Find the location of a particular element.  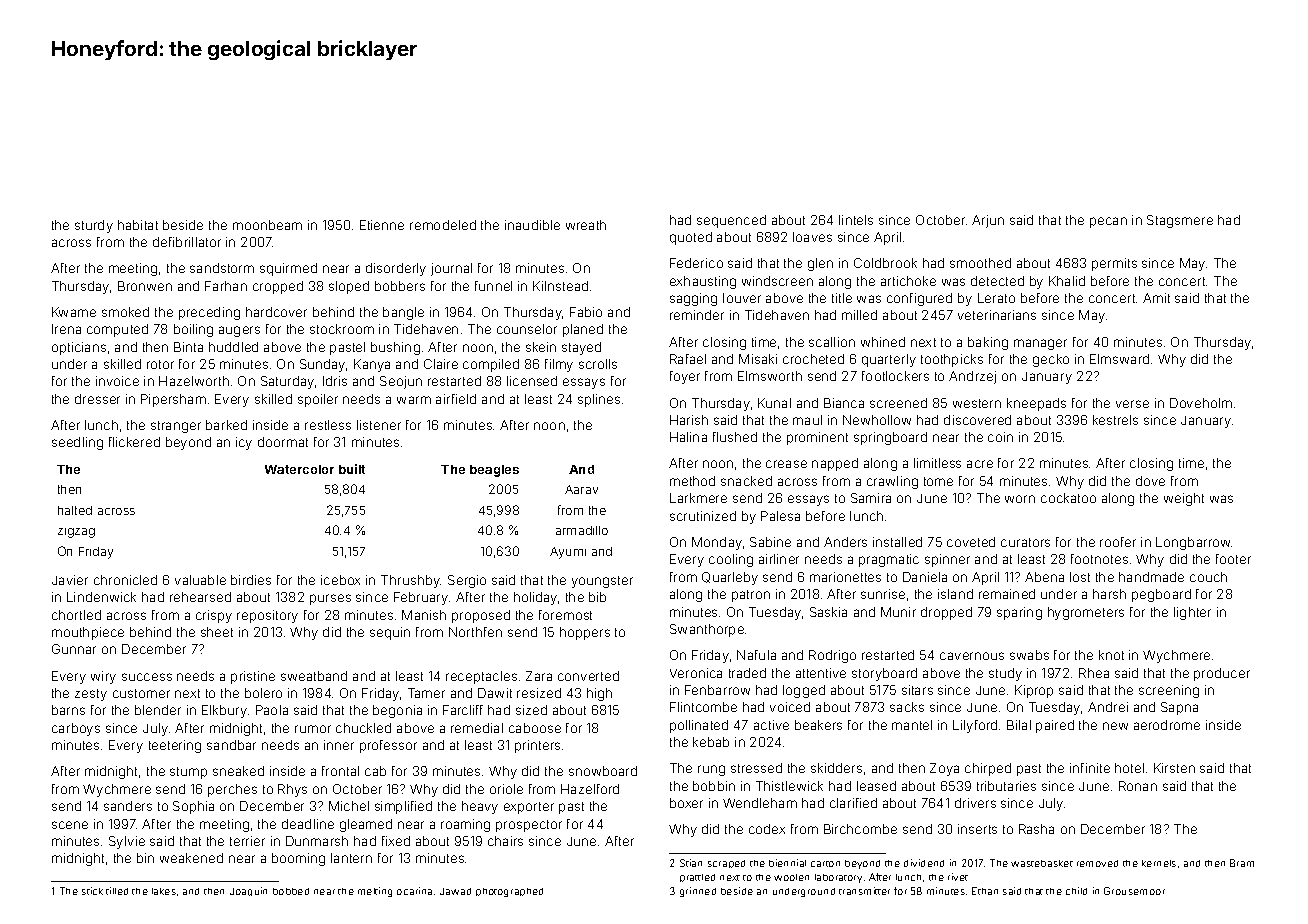

acre is located at coordinates (980, 464).
